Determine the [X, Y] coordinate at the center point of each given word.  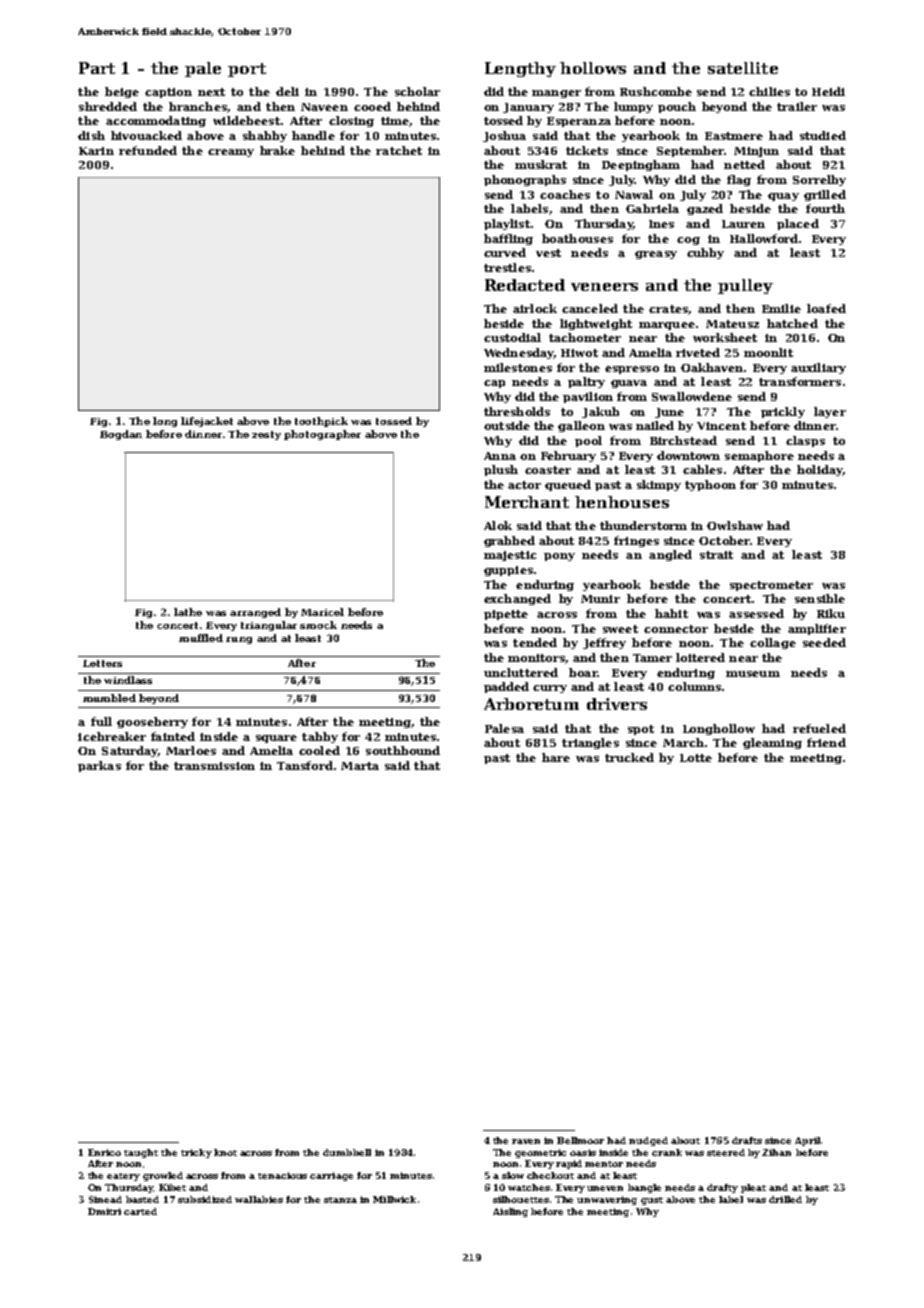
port [247, 70]
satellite [743, 68]
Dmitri [104, 1211]
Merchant [527, 502]
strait [716, 555]
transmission [214, 766]
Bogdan [121, 435]
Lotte [696, 758]
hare [556, 757]
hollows [593, 68]
